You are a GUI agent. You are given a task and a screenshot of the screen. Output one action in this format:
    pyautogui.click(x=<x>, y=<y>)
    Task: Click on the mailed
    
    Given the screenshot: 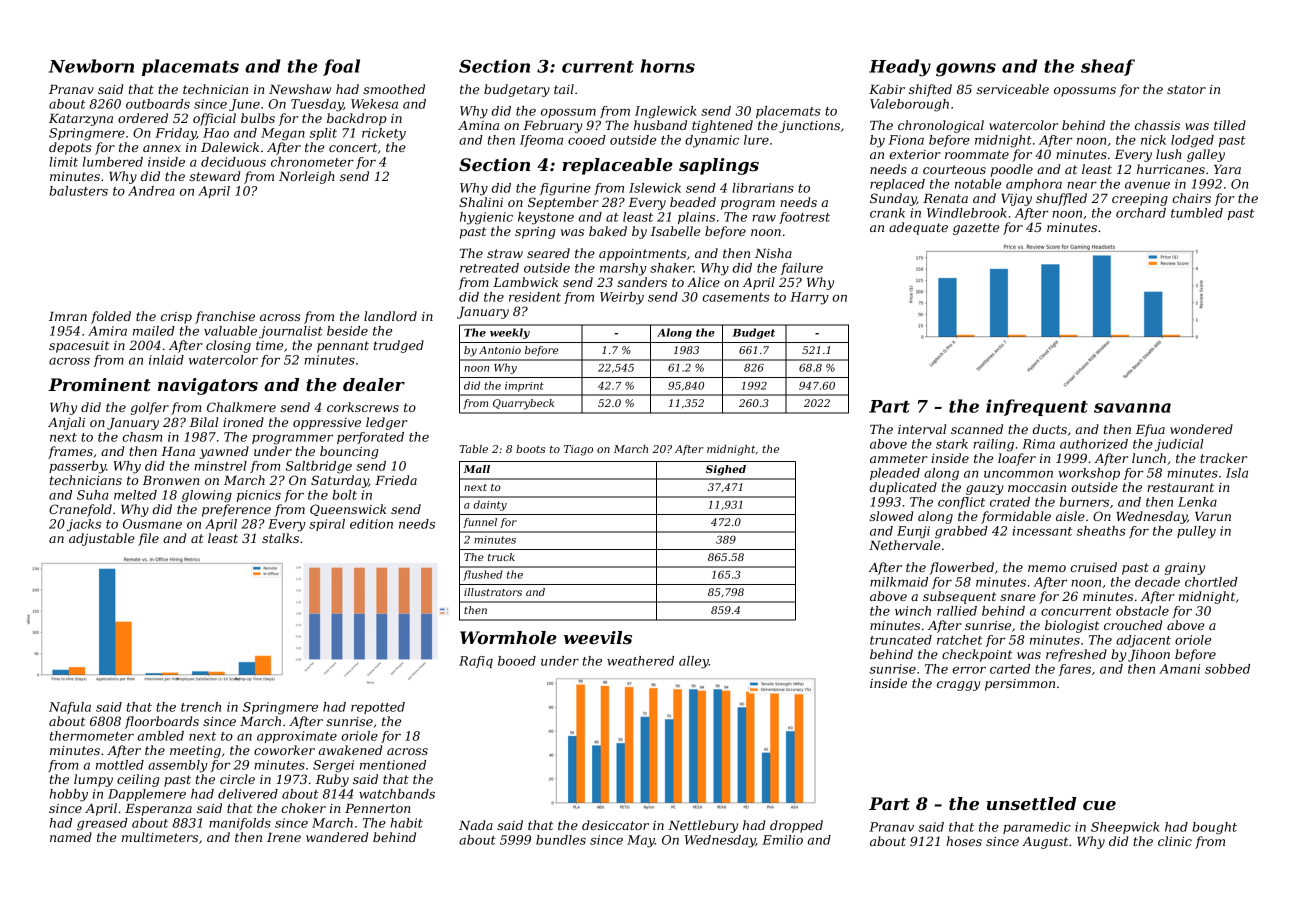 What is the action you would take?
    pyautogui.click(x=154, y=331)
